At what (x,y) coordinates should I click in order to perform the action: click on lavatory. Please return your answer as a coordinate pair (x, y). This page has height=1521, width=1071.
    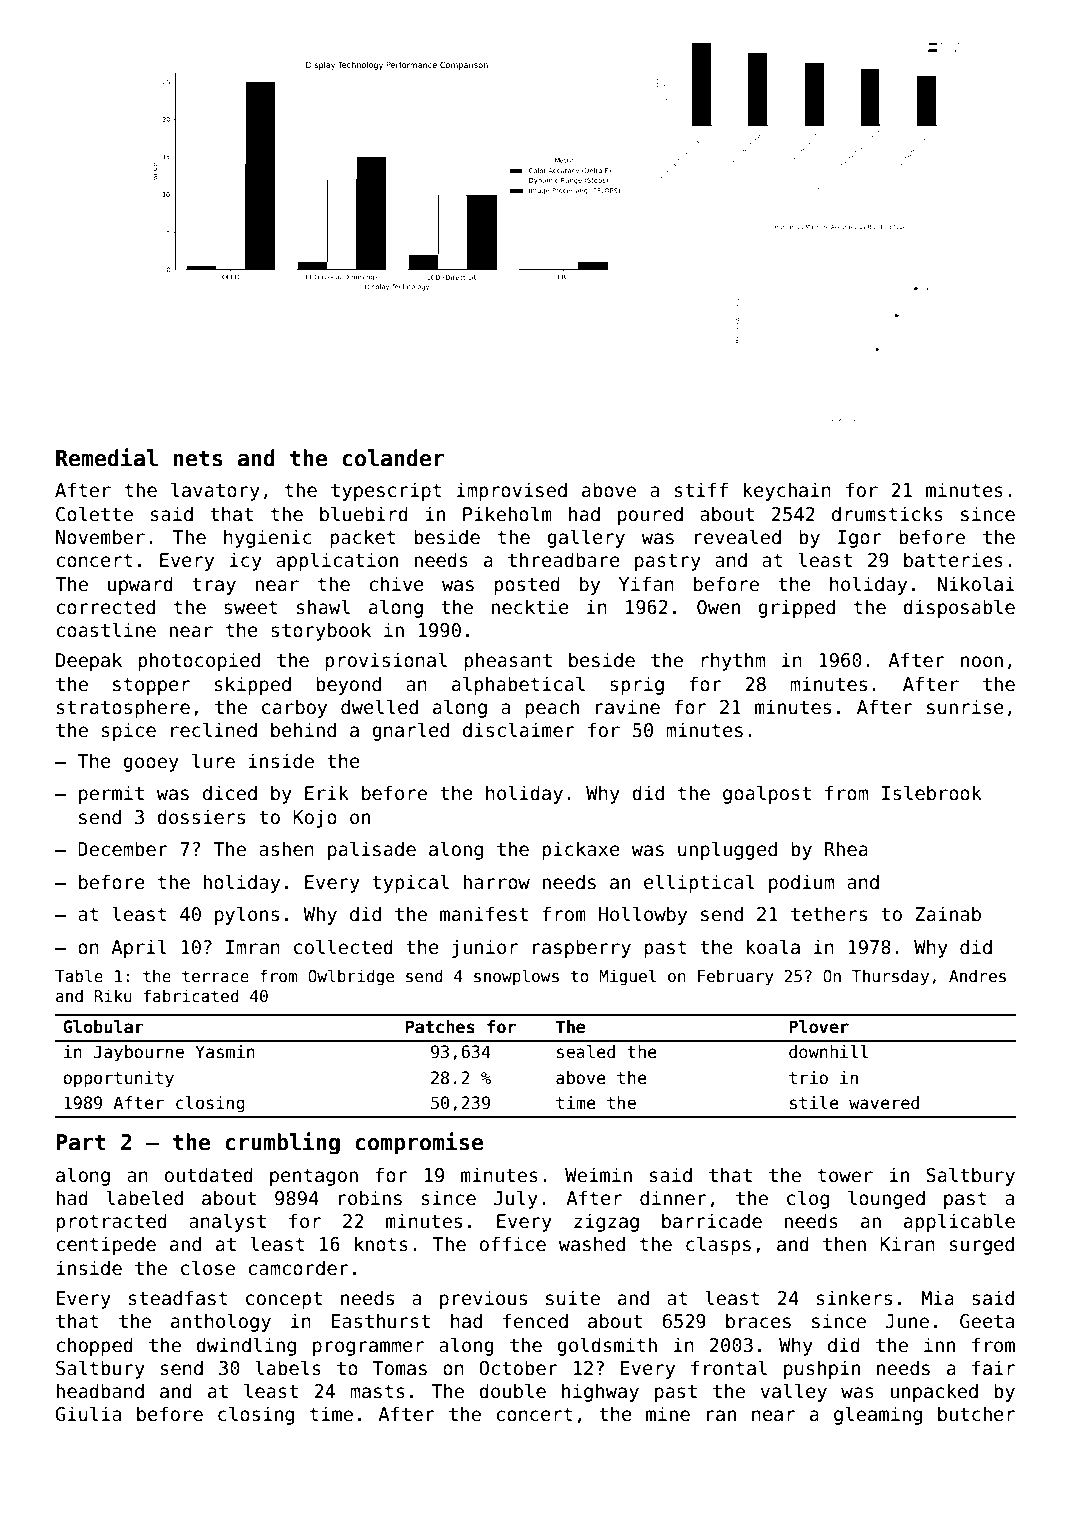
    Looking at the image, I should click on (215, 491).
